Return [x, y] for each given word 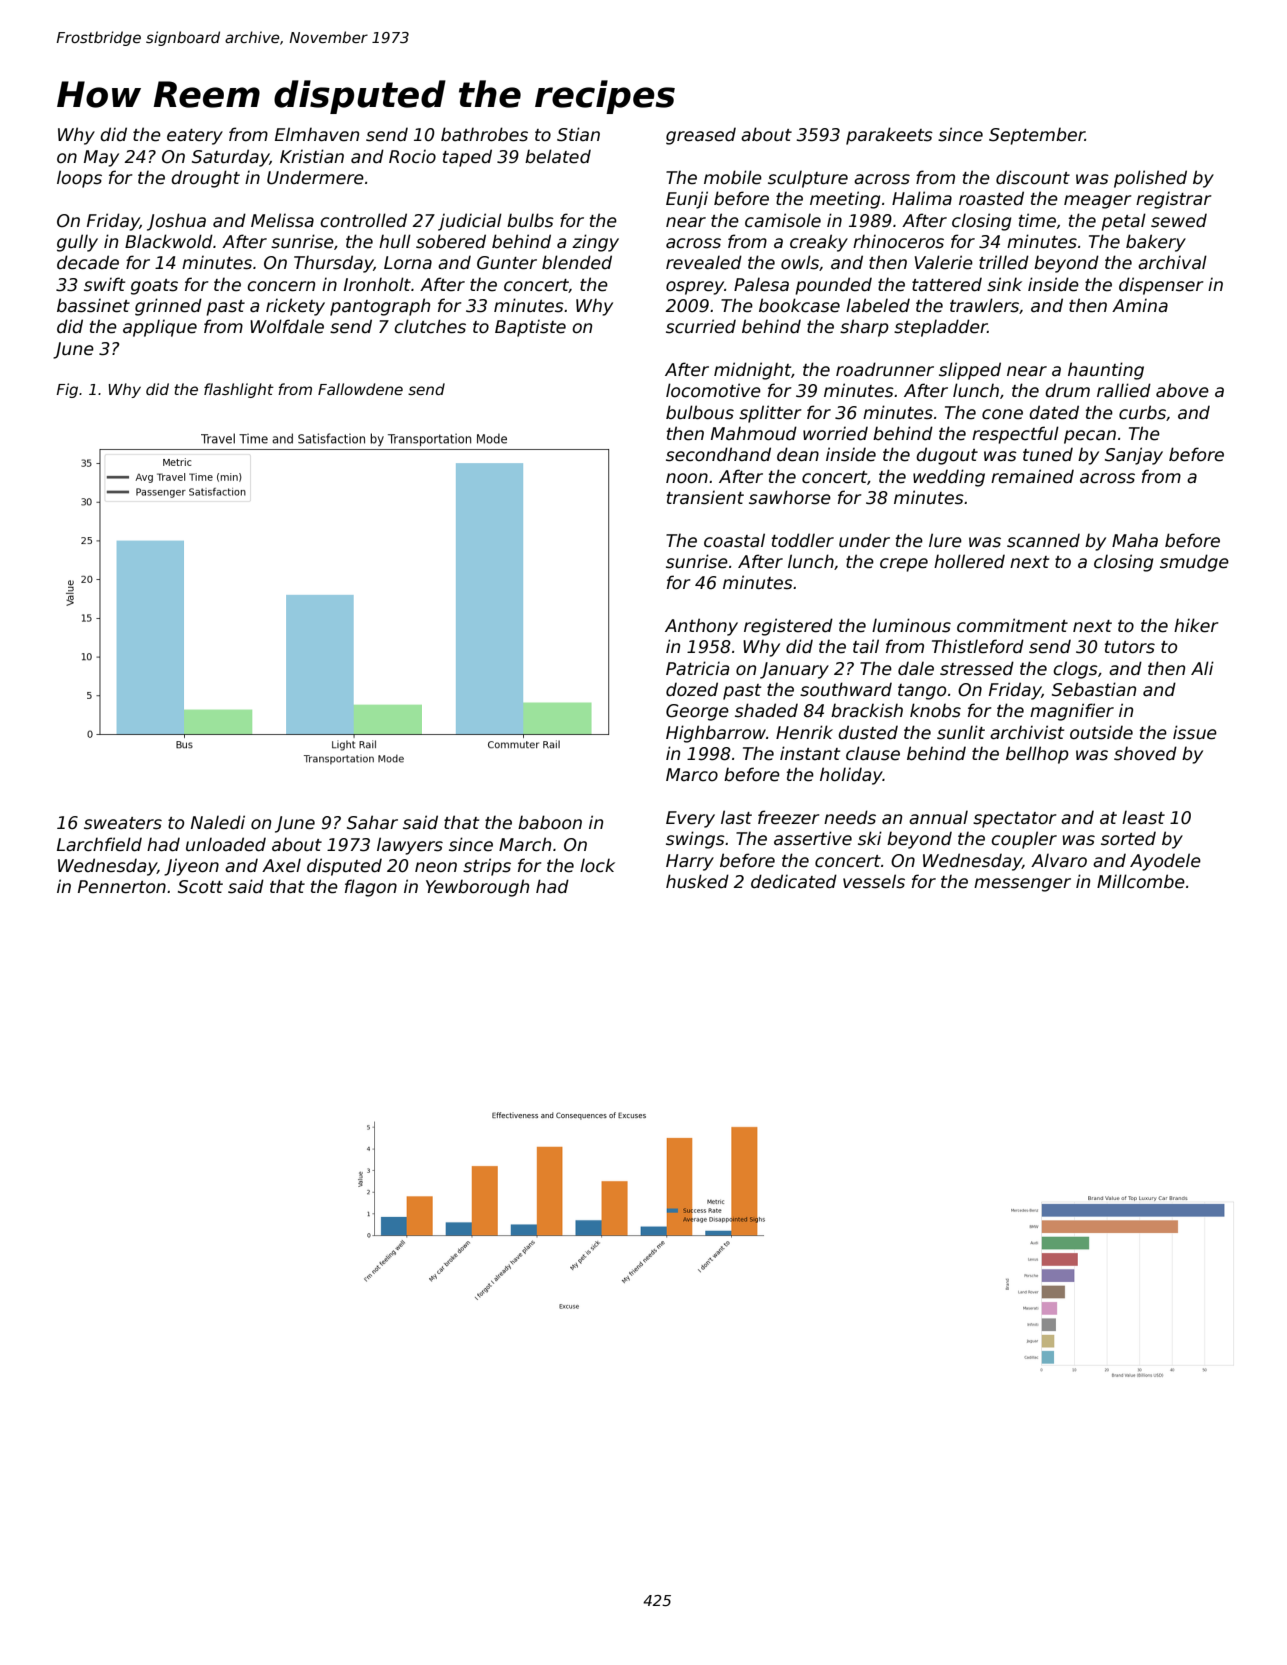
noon [687, 478]
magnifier [1072, 712]
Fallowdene [360, 389]
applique [160, 328]
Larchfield [99, 844]
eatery [195, 137]
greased [701, 136]
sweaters [123, 823]
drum [1067, 390]
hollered [969, 561]
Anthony [701, 627]
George [697, 712]
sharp [864, 328]
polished [1150, 179]
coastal [734, 540]
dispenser [1161, 286]
